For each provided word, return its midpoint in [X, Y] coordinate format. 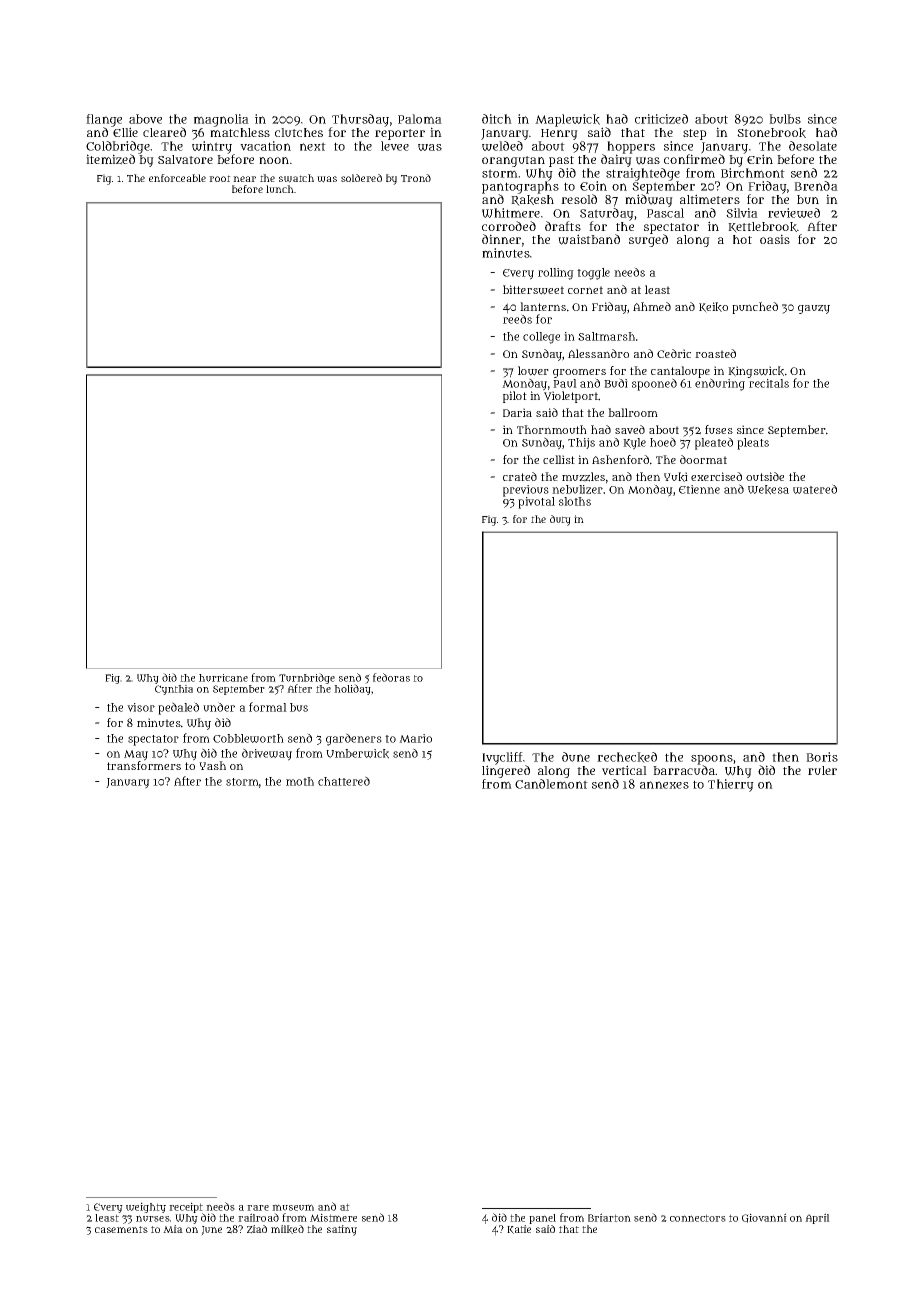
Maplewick [567, 120]
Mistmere [333, 1217]
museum [293, 1207]
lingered [506, 771]
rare [258, 1208]
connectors [698, 1218]
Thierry [731, 785]
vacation [265, 146]
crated [520, 476]
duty [560, 520]
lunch [280, 189]
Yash [212, 765]
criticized [661, 119]
